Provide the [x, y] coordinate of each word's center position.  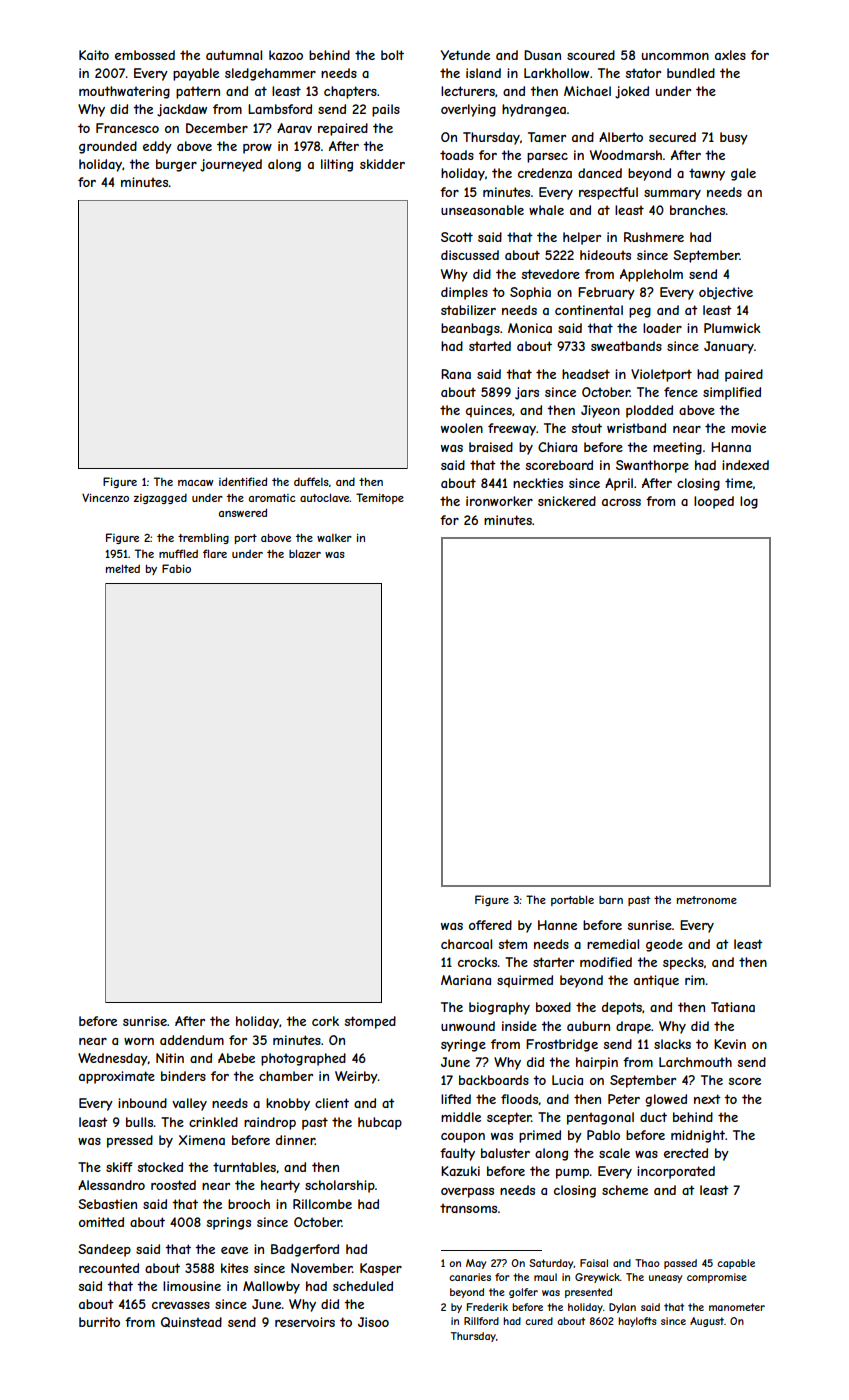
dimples [464, 293]
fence [681, 392]
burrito [99, 1322]
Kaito [94, 55]
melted [123, 569]
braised [491, 447]
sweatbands [626, 346]
